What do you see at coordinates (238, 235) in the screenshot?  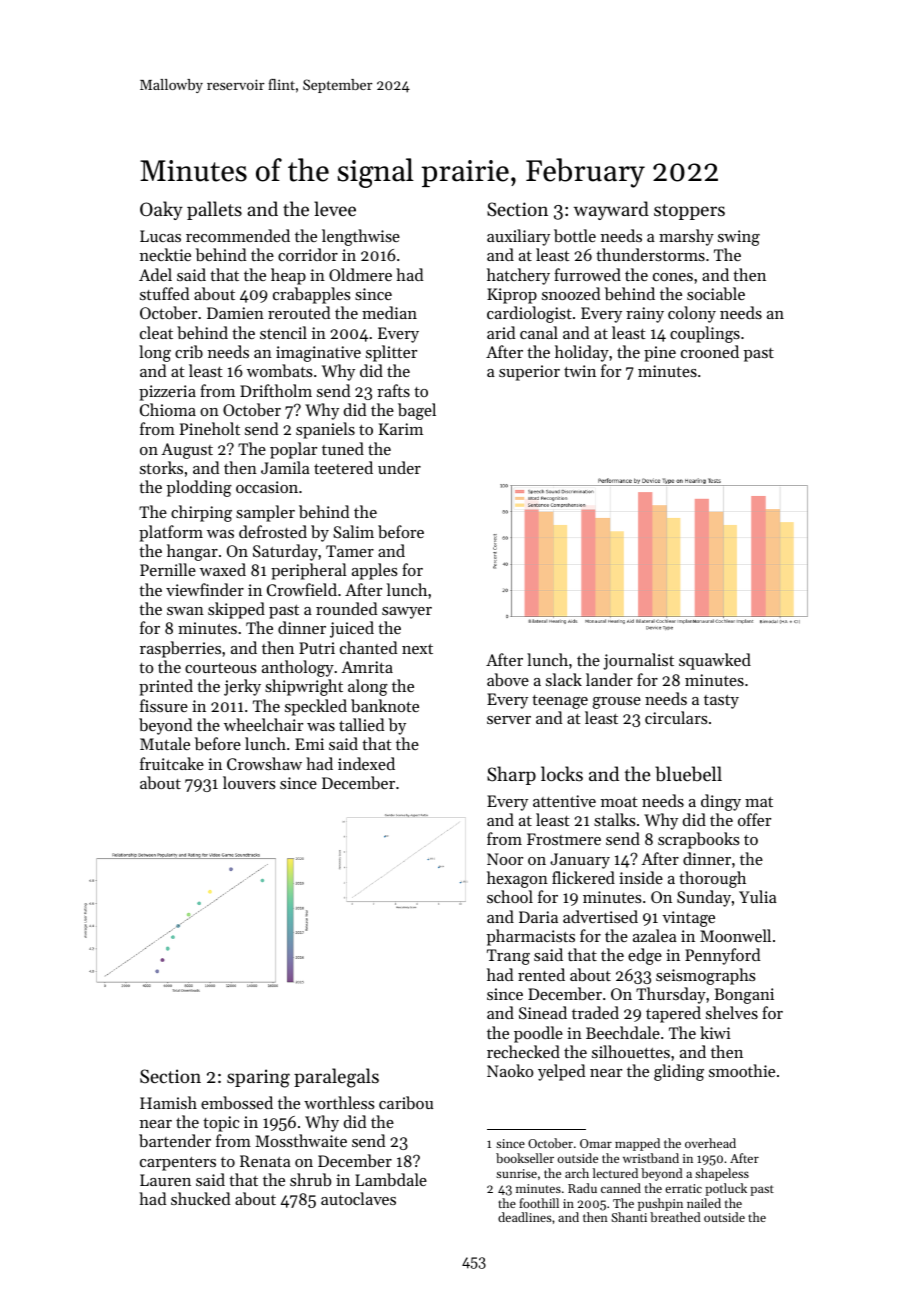 I see `recommended` at bounding box center [238, 235].
